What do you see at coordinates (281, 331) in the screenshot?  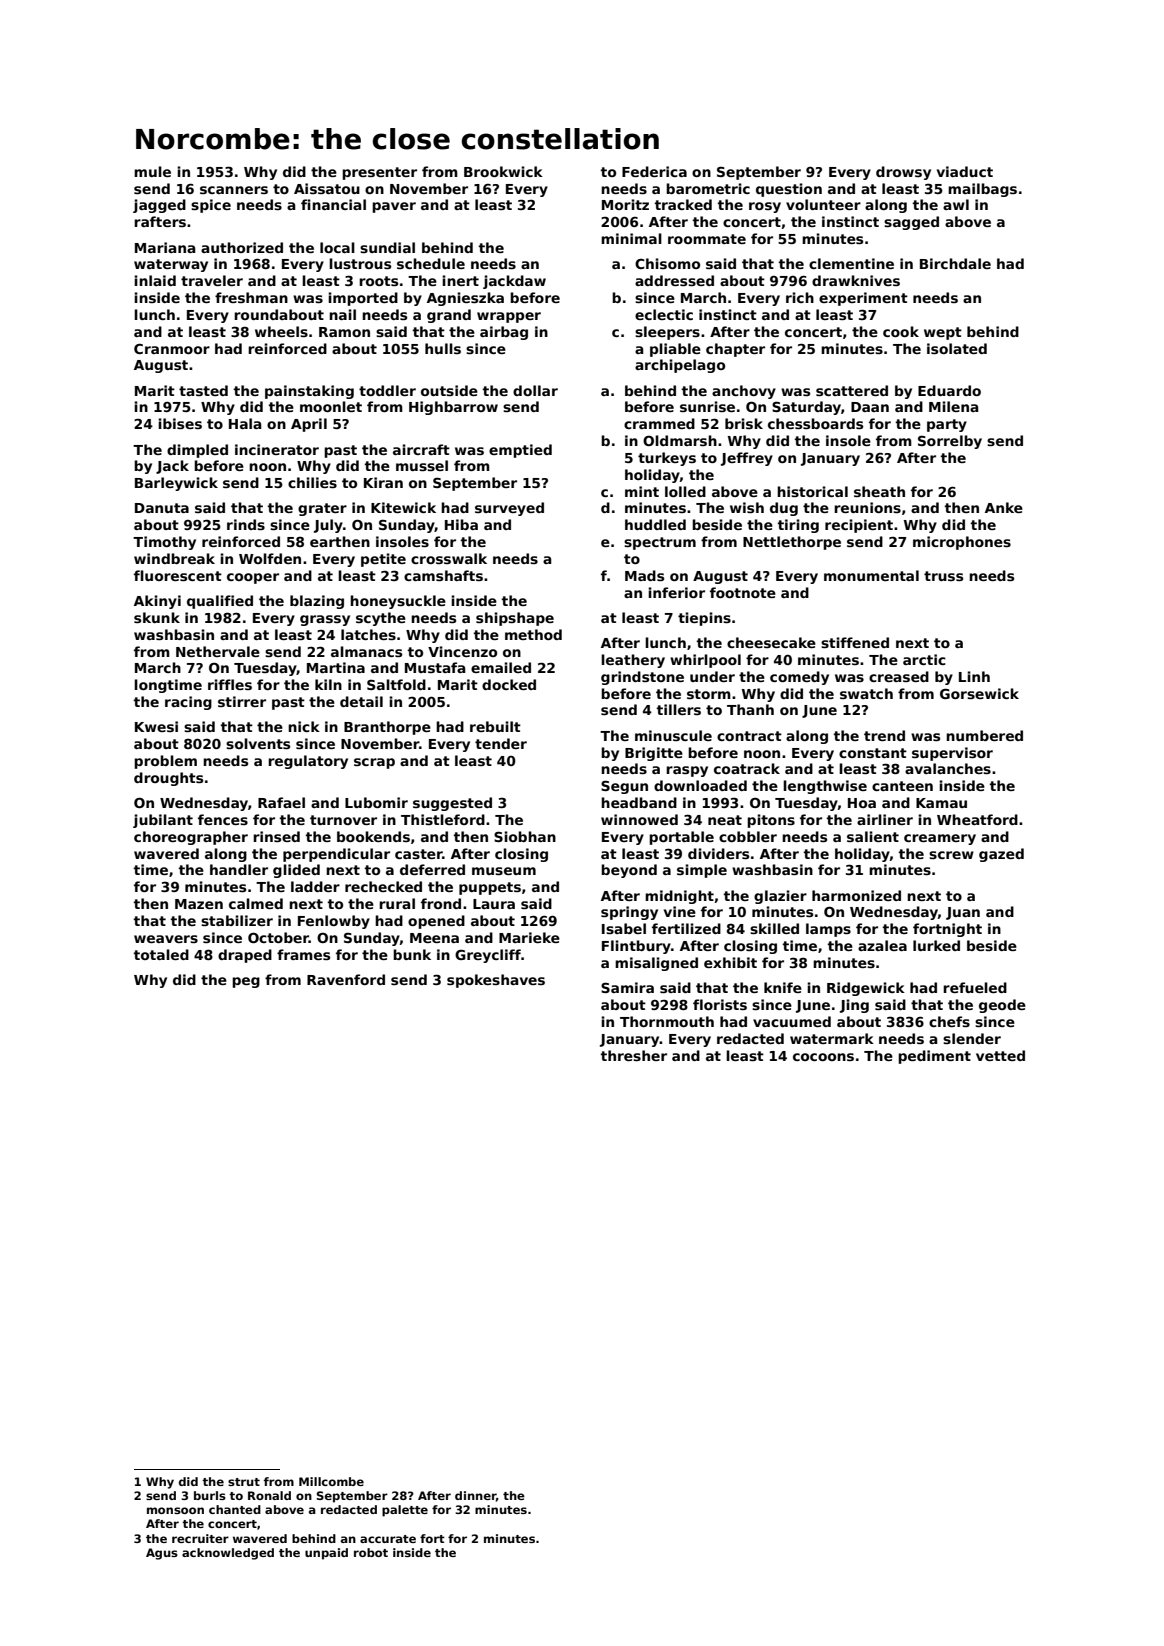 I see `wheels` at bounding box center [281, 331].
